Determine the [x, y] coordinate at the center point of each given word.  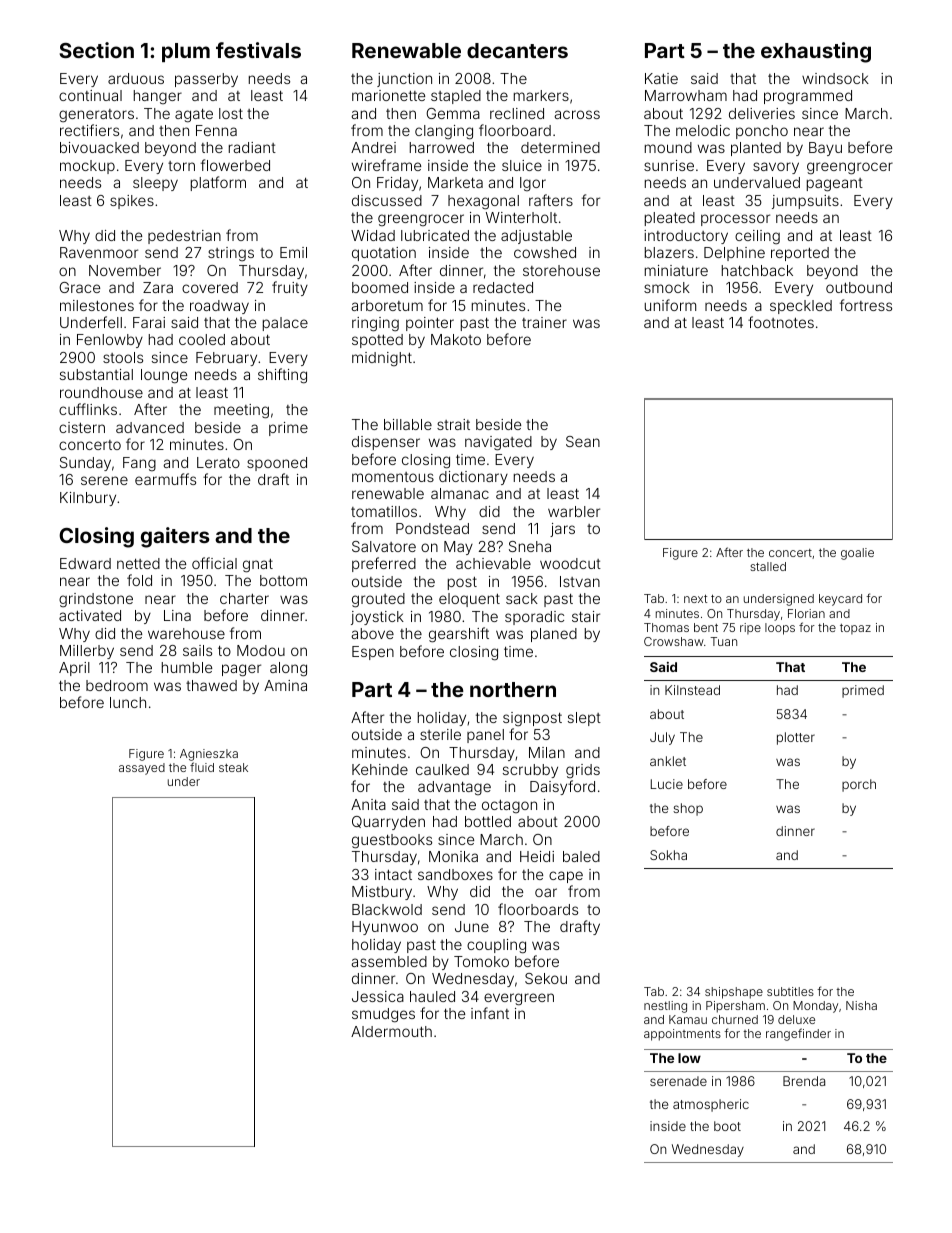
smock [667, 287]
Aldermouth [391, 1031]
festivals [258, 50]
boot [727, 1126]
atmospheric [711, 1105]
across [577, 114]
